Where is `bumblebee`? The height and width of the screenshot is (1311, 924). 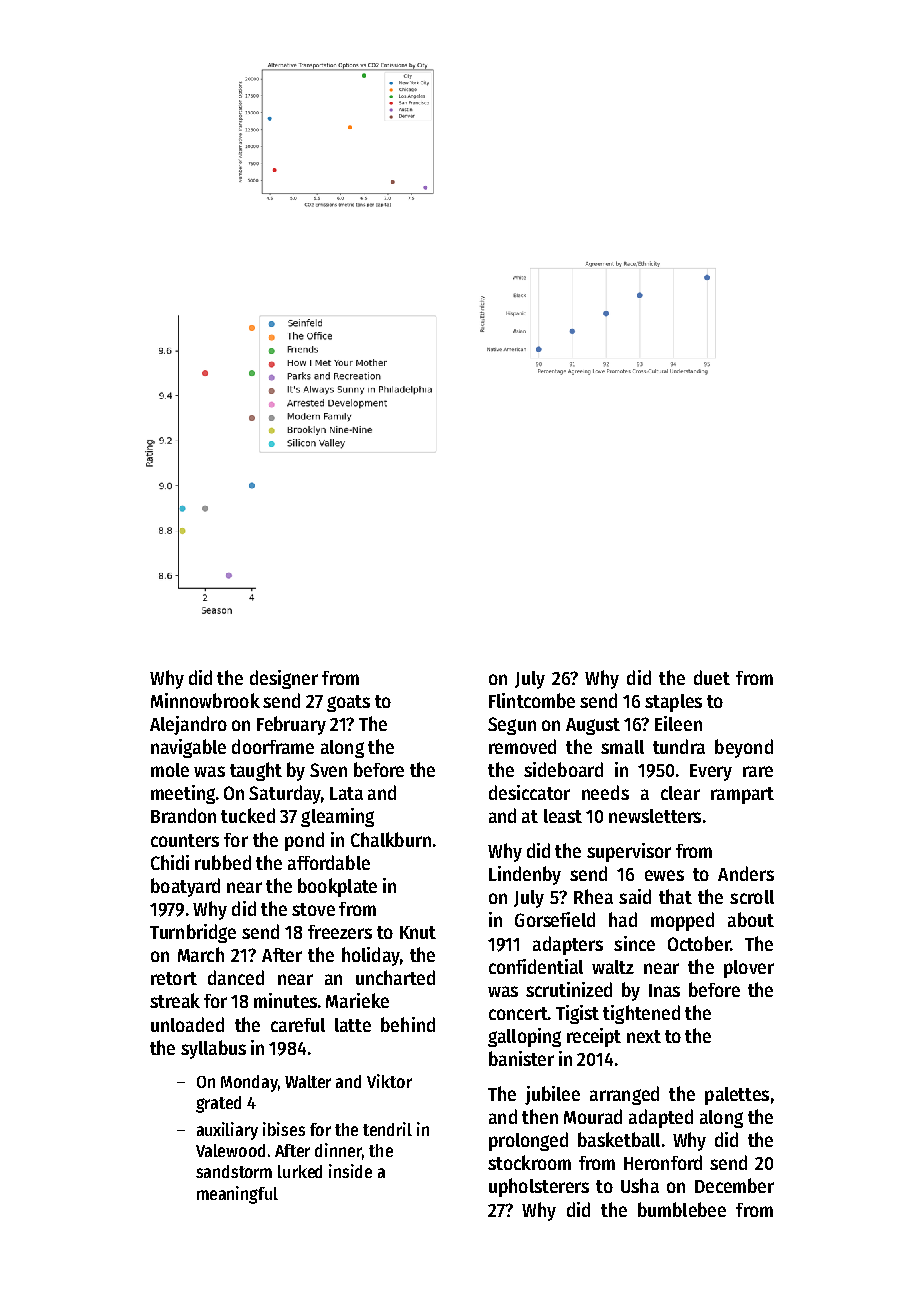 bumblebee is located at coordinates (682, 1209).
